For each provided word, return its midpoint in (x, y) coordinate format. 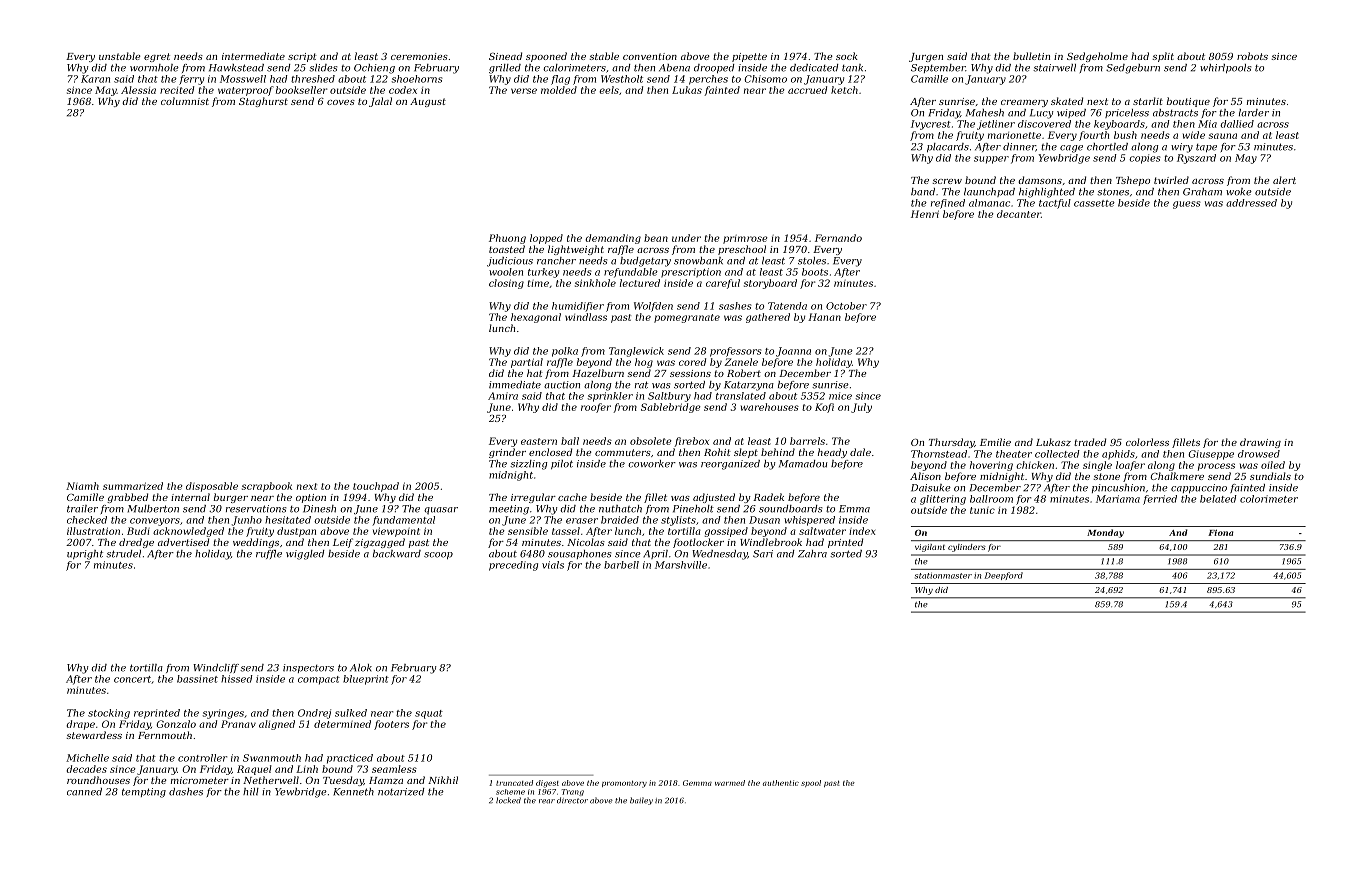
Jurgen (926, 57)
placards (948, 147)
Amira (503, 396)
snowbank (698, 261)
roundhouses (98, 780)
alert (1284, 180)
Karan (95, 79)
